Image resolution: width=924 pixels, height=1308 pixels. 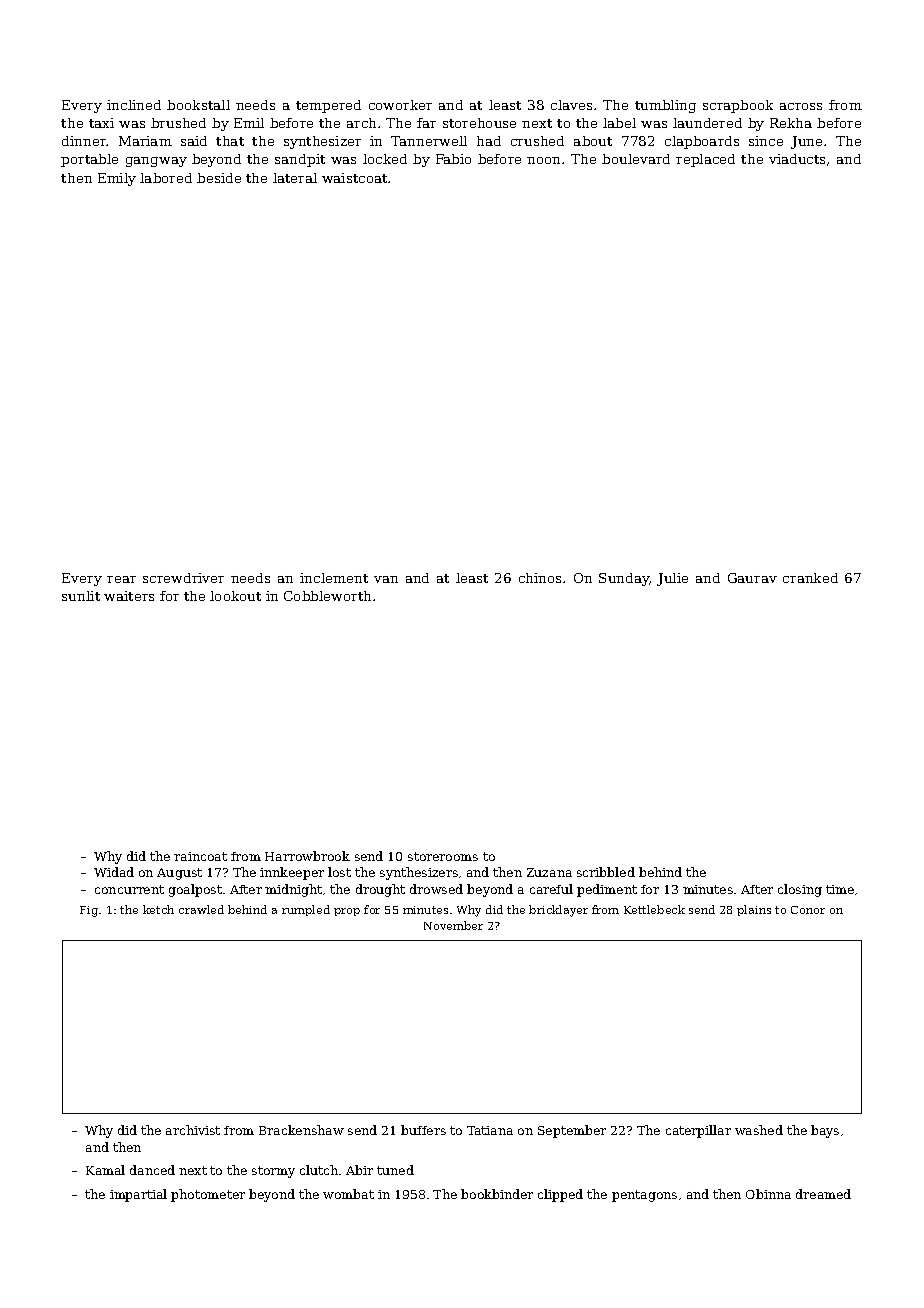 What do you see at coordinates (705, 160) in the screenshot?
I see `replaced` at bounding box center [705, 160].
